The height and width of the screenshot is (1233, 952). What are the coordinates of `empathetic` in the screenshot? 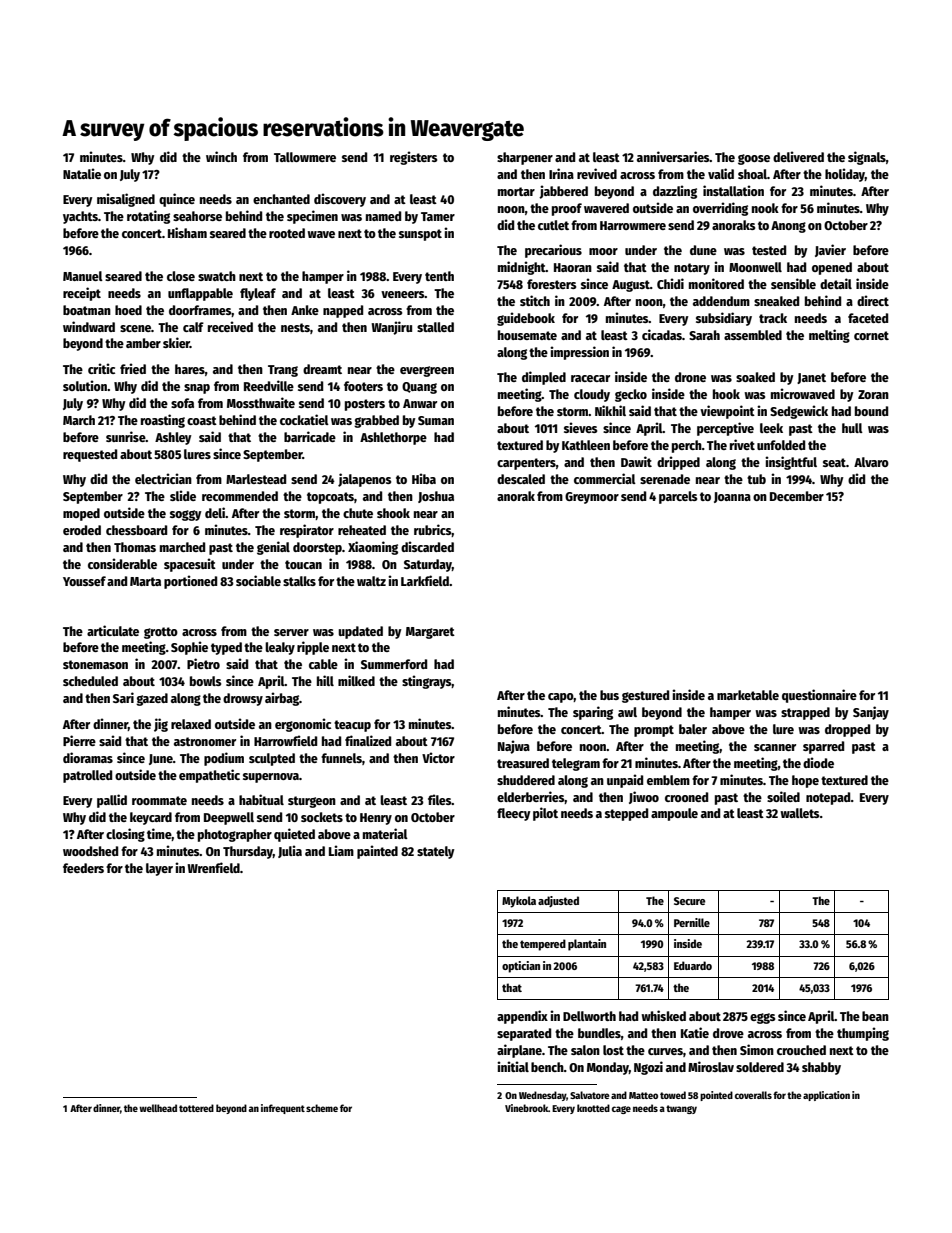 It's located at (209, 776).
